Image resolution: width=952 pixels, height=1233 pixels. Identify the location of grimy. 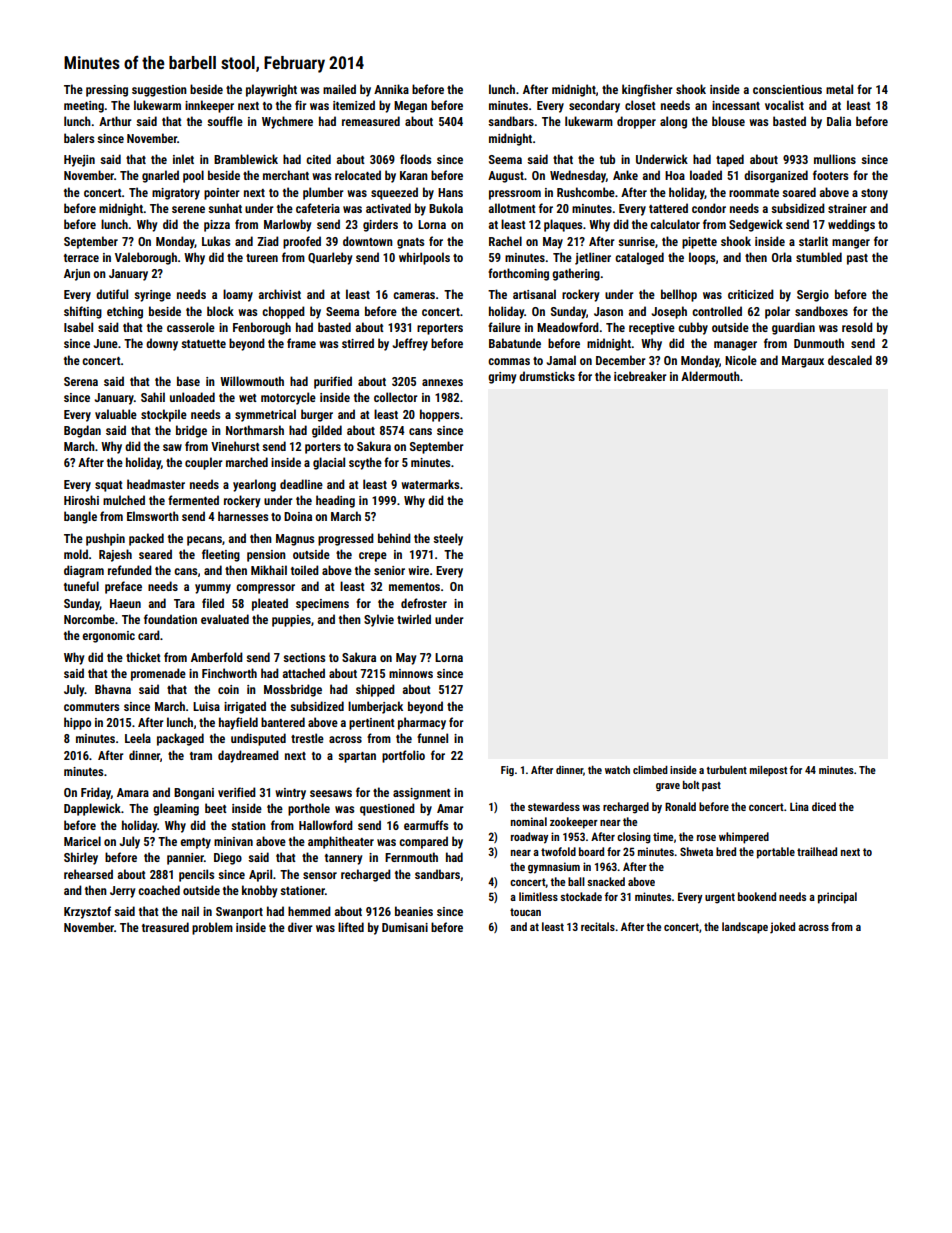
(502, 378).
